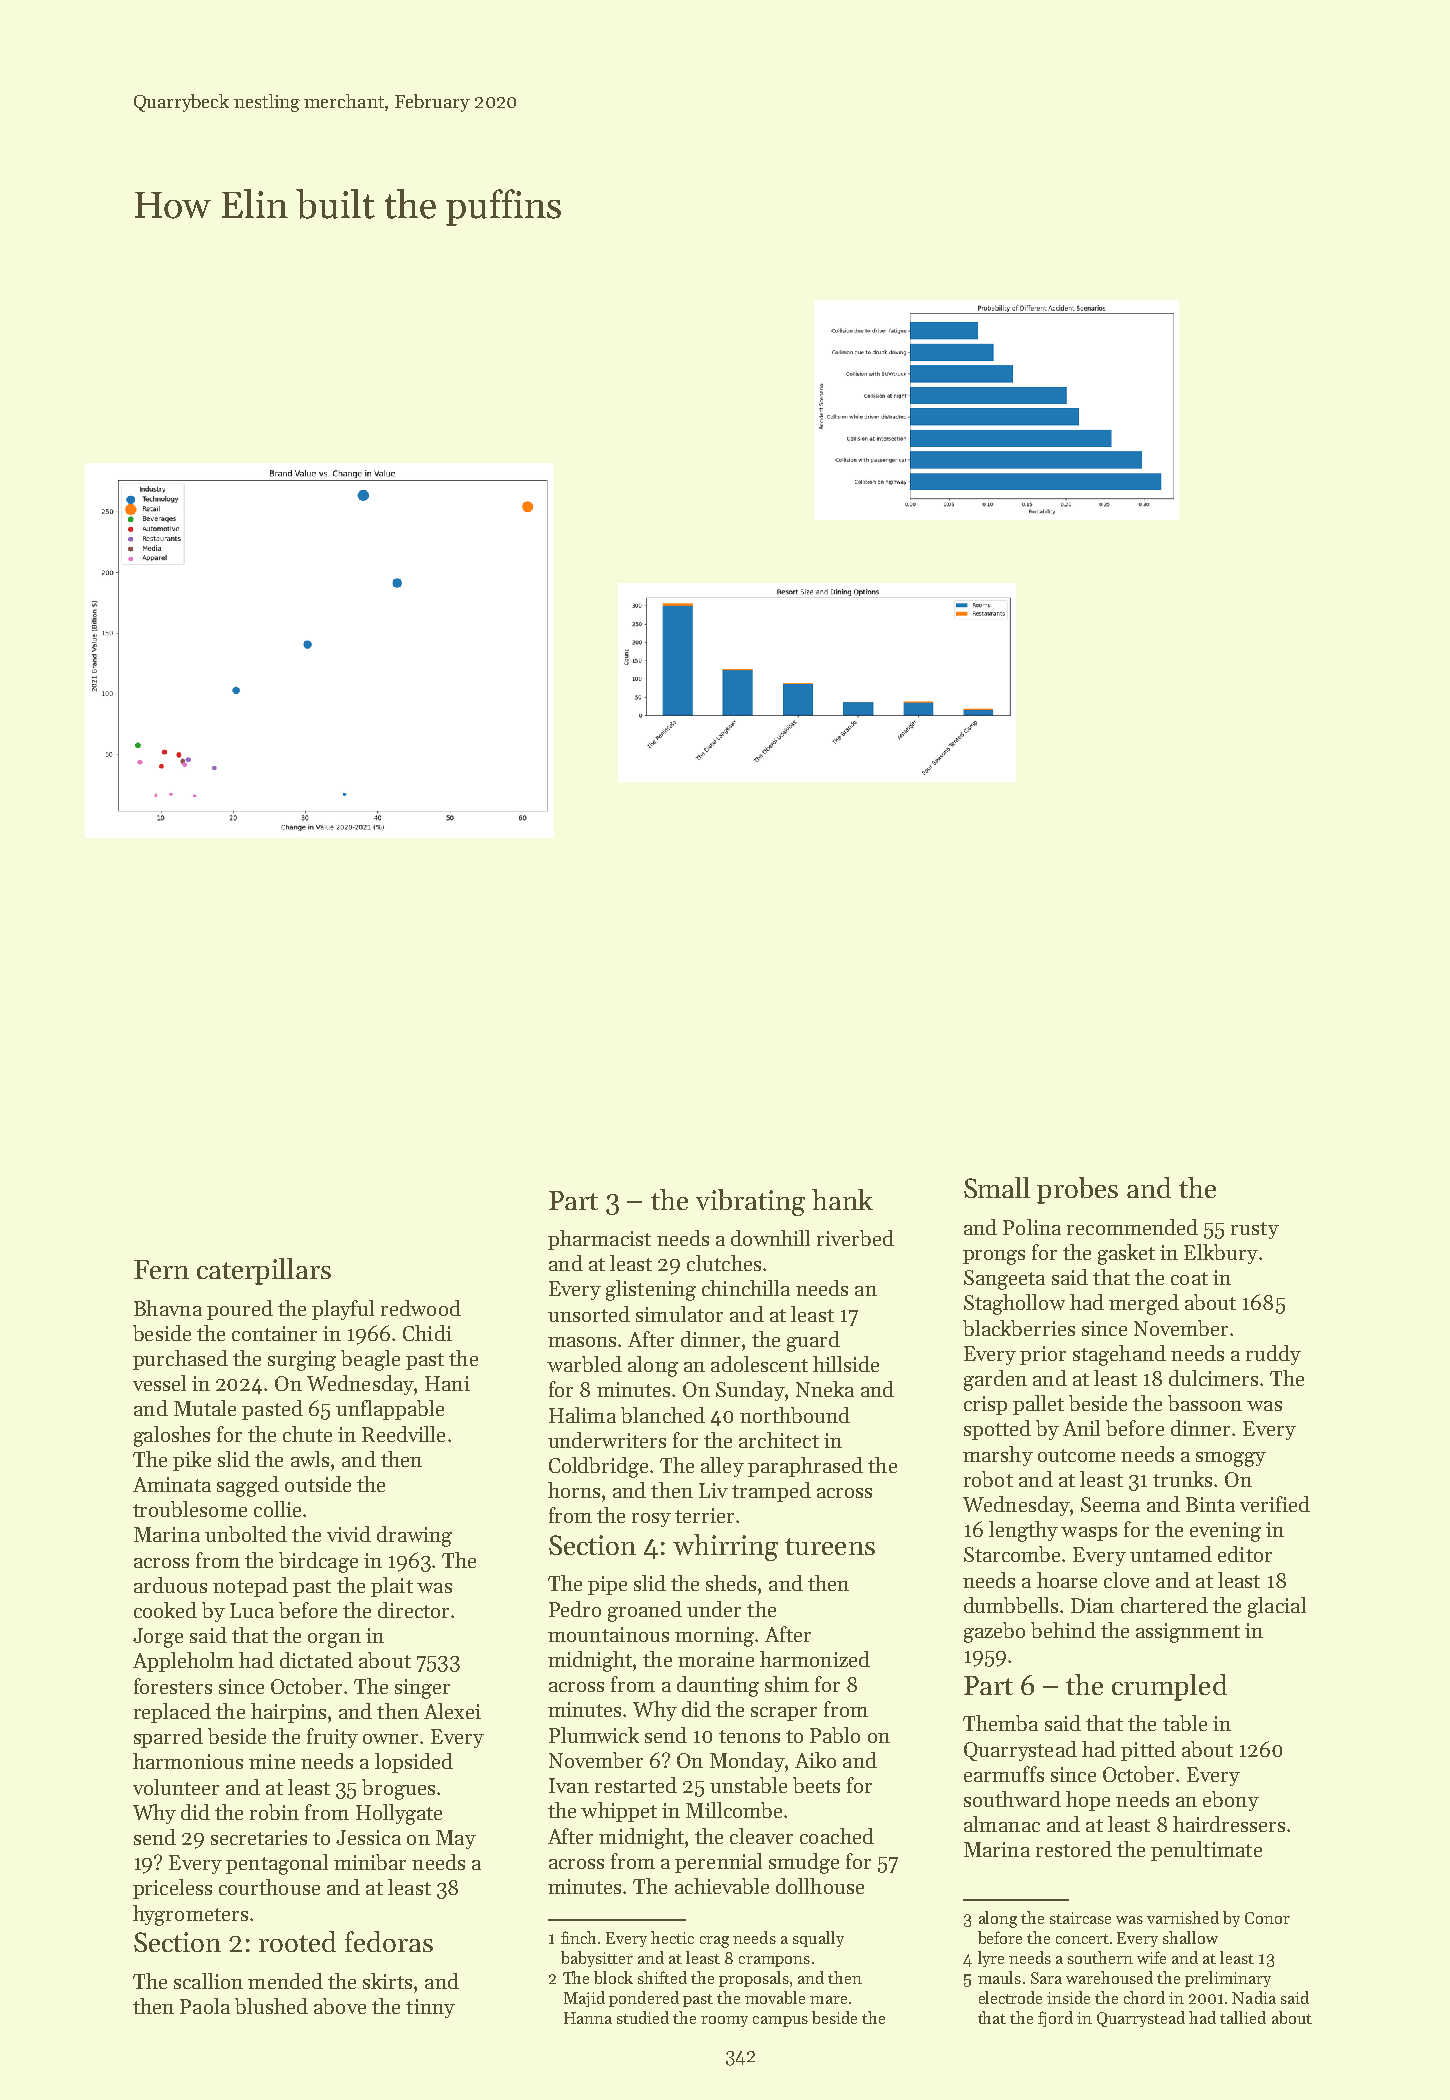 This image has width=1450, height=2100. Describe the element at coordinates (722, 1886) in the image. I see `achievable` at that location.
